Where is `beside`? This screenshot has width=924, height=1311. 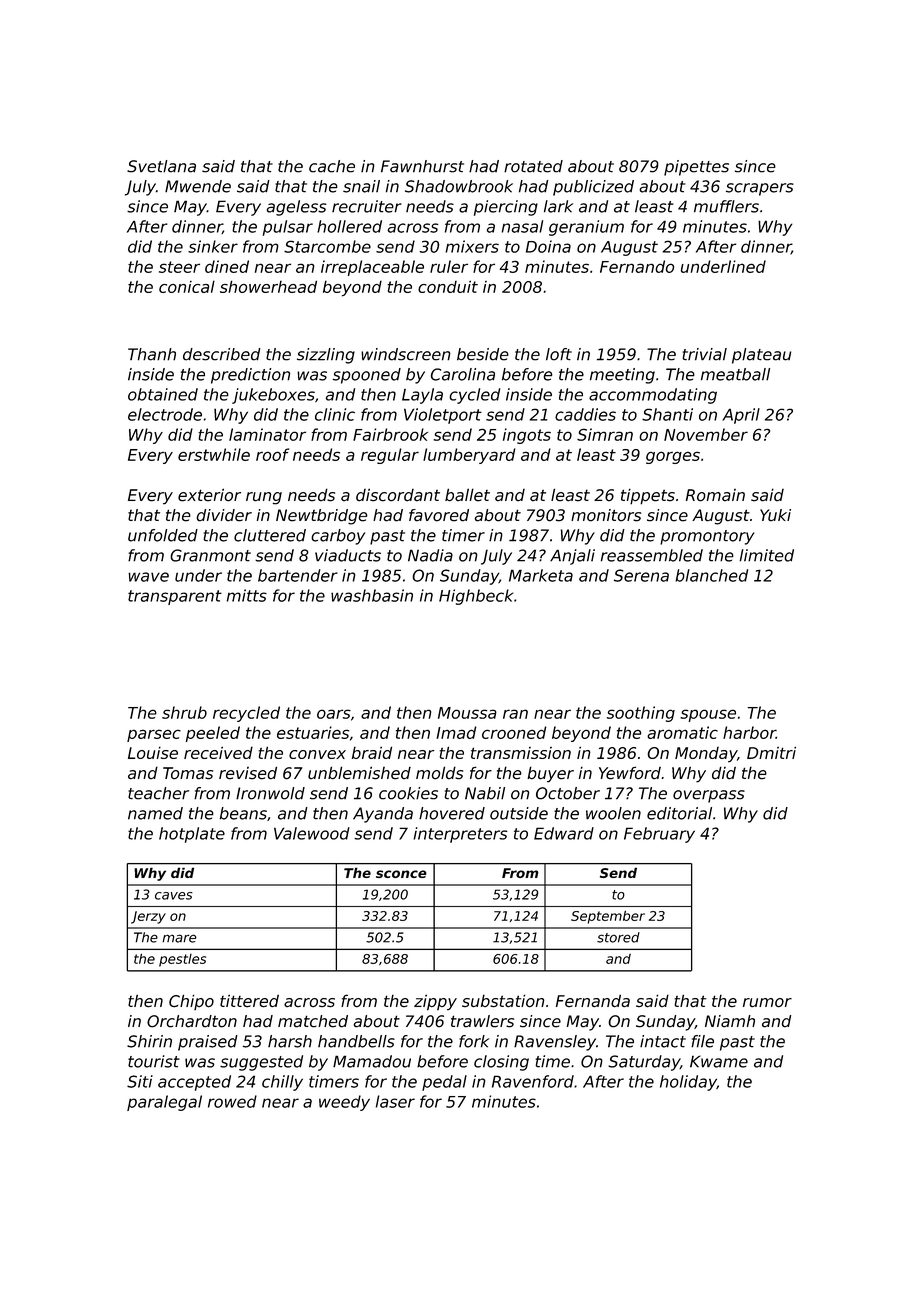
beside is located at coordinates (483, 354).
